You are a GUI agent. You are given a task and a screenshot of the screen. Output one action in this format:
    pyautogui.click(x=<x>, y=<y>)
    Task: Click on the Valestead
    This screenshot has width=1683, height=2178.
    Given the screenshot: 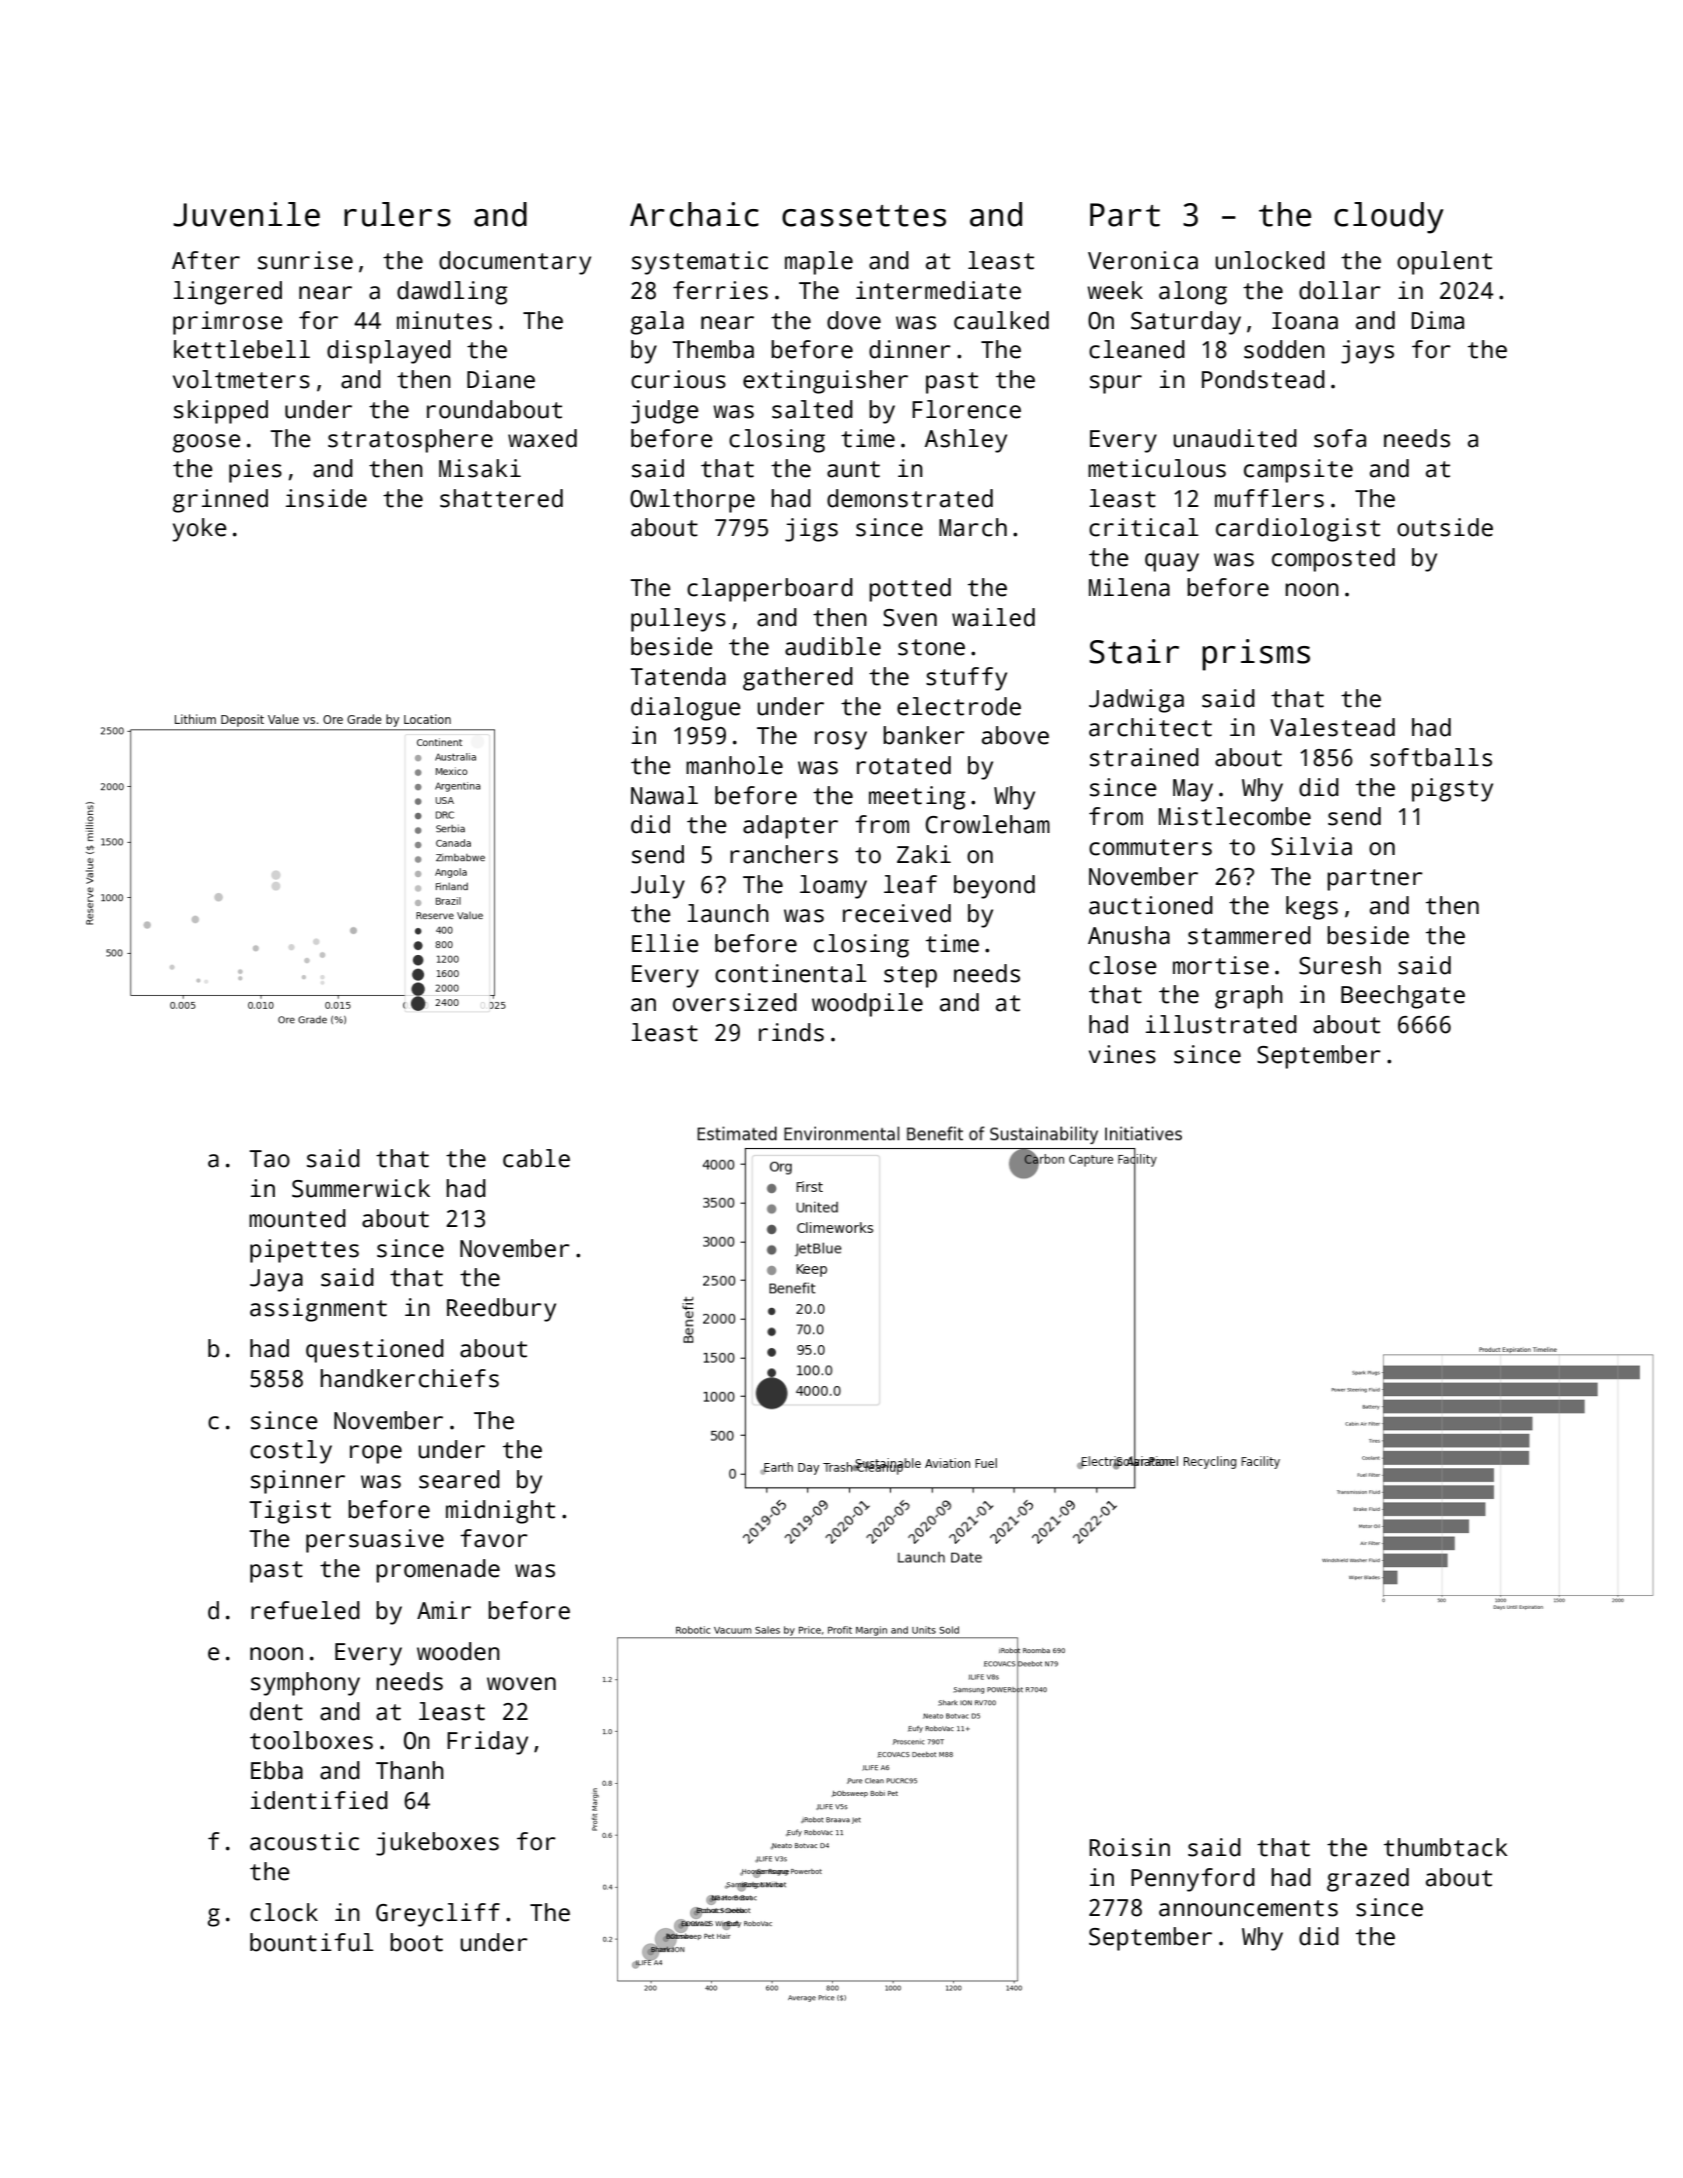 What is the action you would take?
    pyautogui.click(x=1332, y=727)
